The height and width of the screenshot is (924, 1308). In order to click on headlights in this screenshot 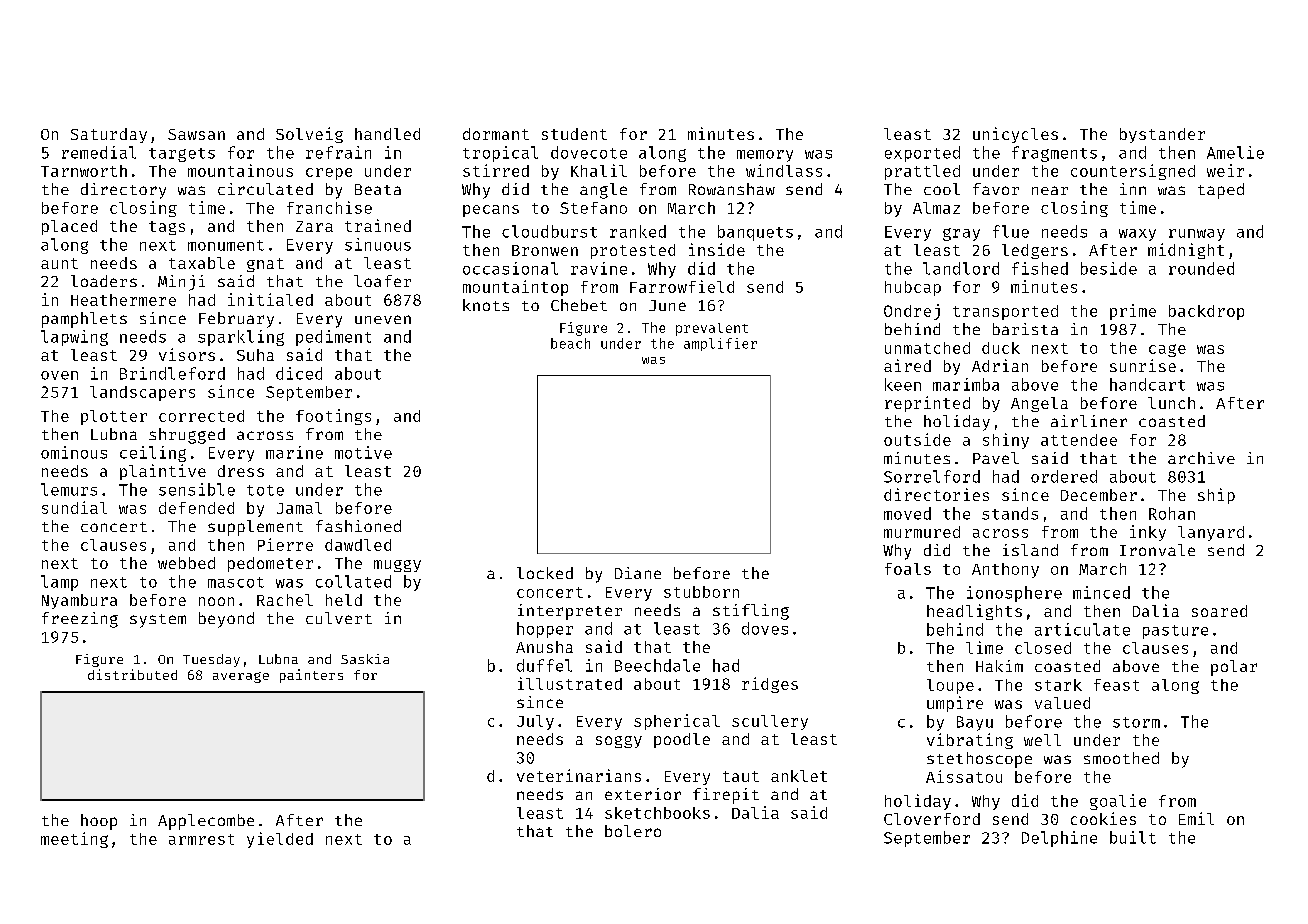, I will do `click(974, 612)`.
